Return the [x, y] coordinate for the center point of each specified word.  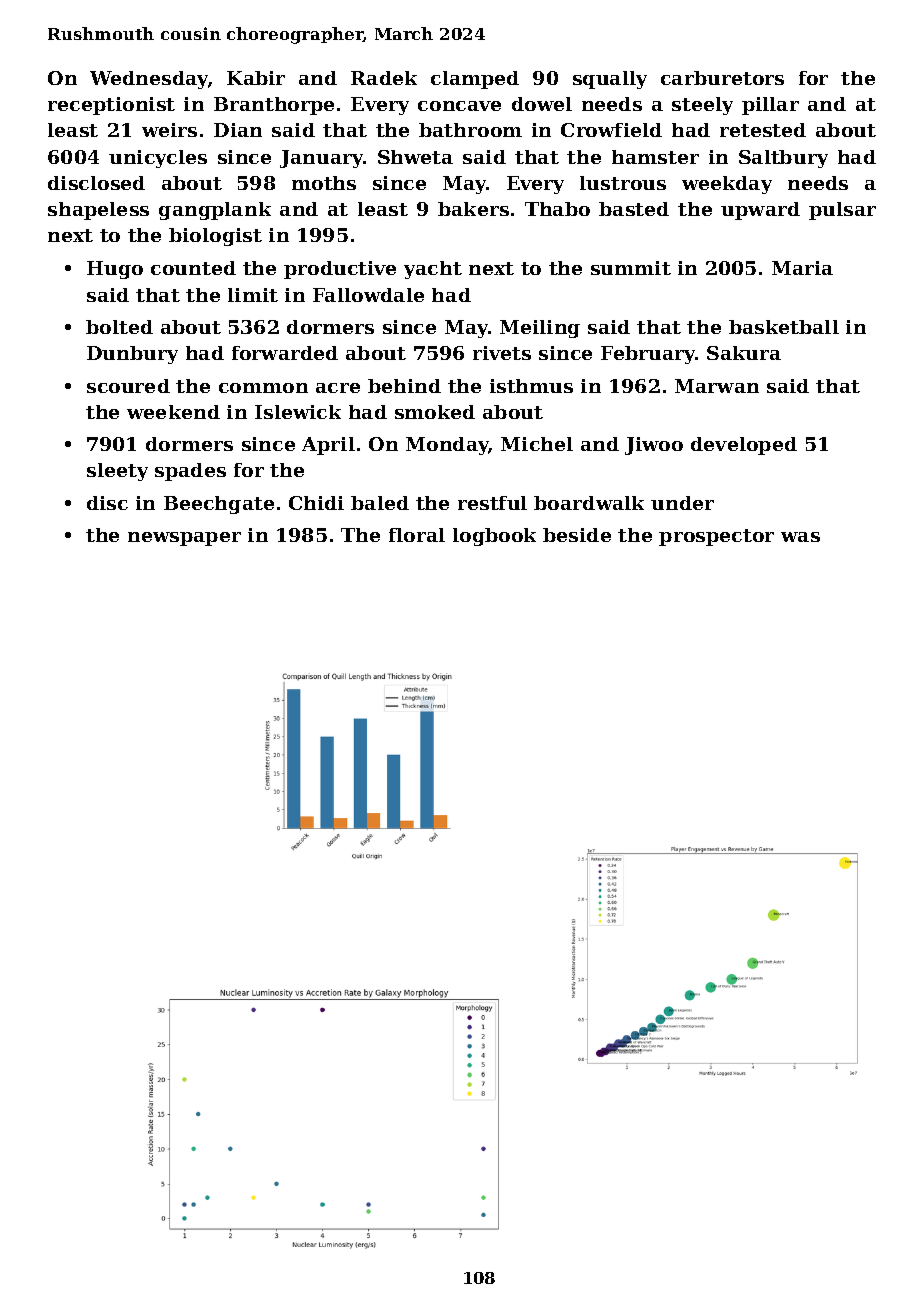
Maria [802, 268]
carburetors [722, 78]
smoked [435, 412]
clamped [475, 80]
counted [193, 268]
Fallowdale [368, 295]
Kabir [256, 78]
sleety [117, 472]
